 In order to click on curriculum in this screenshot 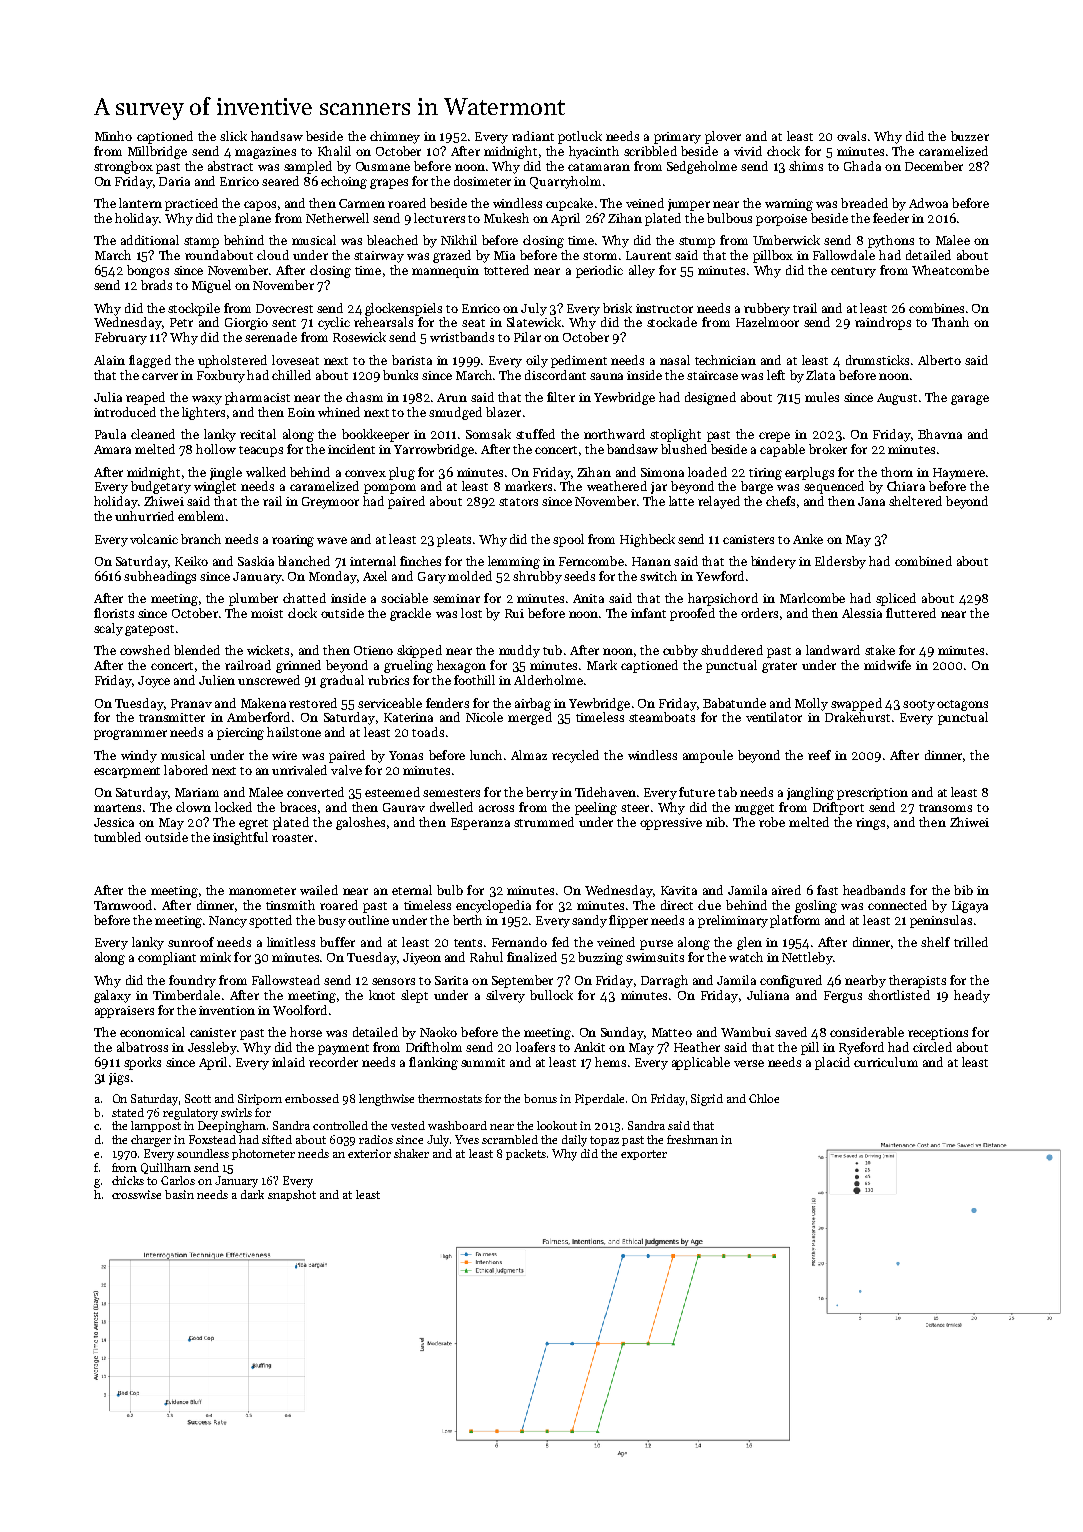, I will do `click(886, 1062)`.
